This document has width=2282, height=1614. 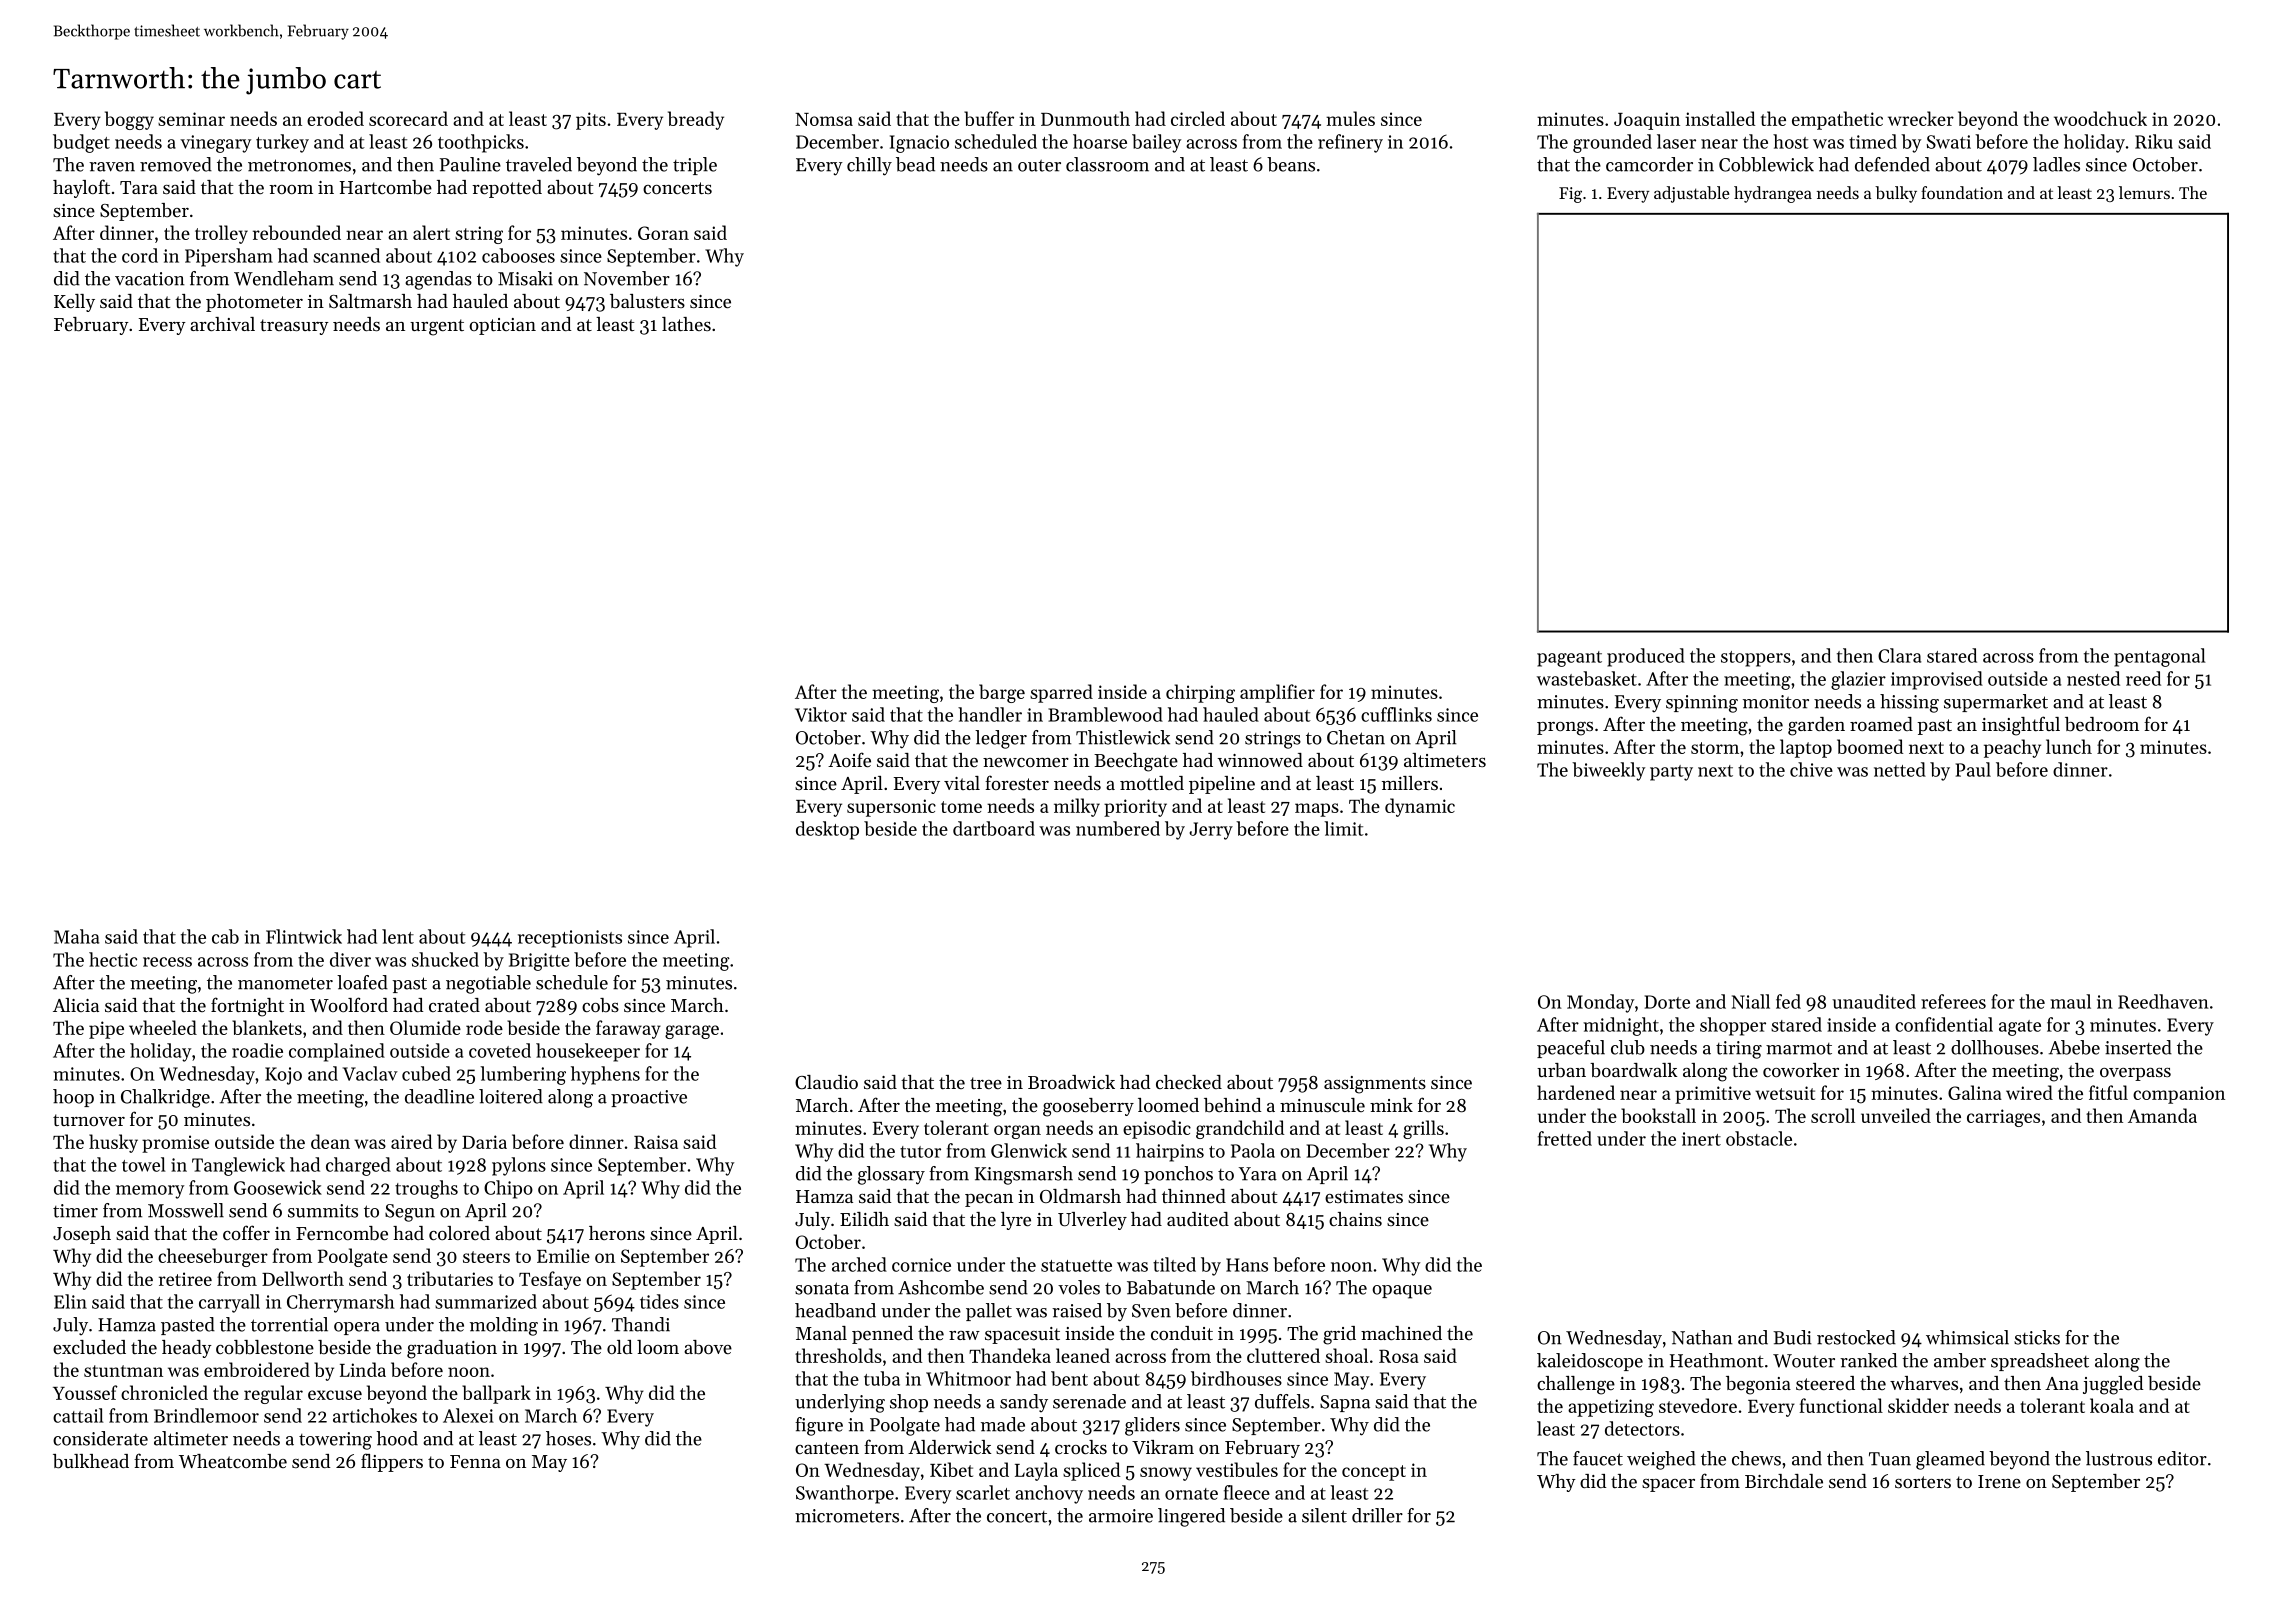 I want to click on wastebasket, so click(x=1587, y=678).
